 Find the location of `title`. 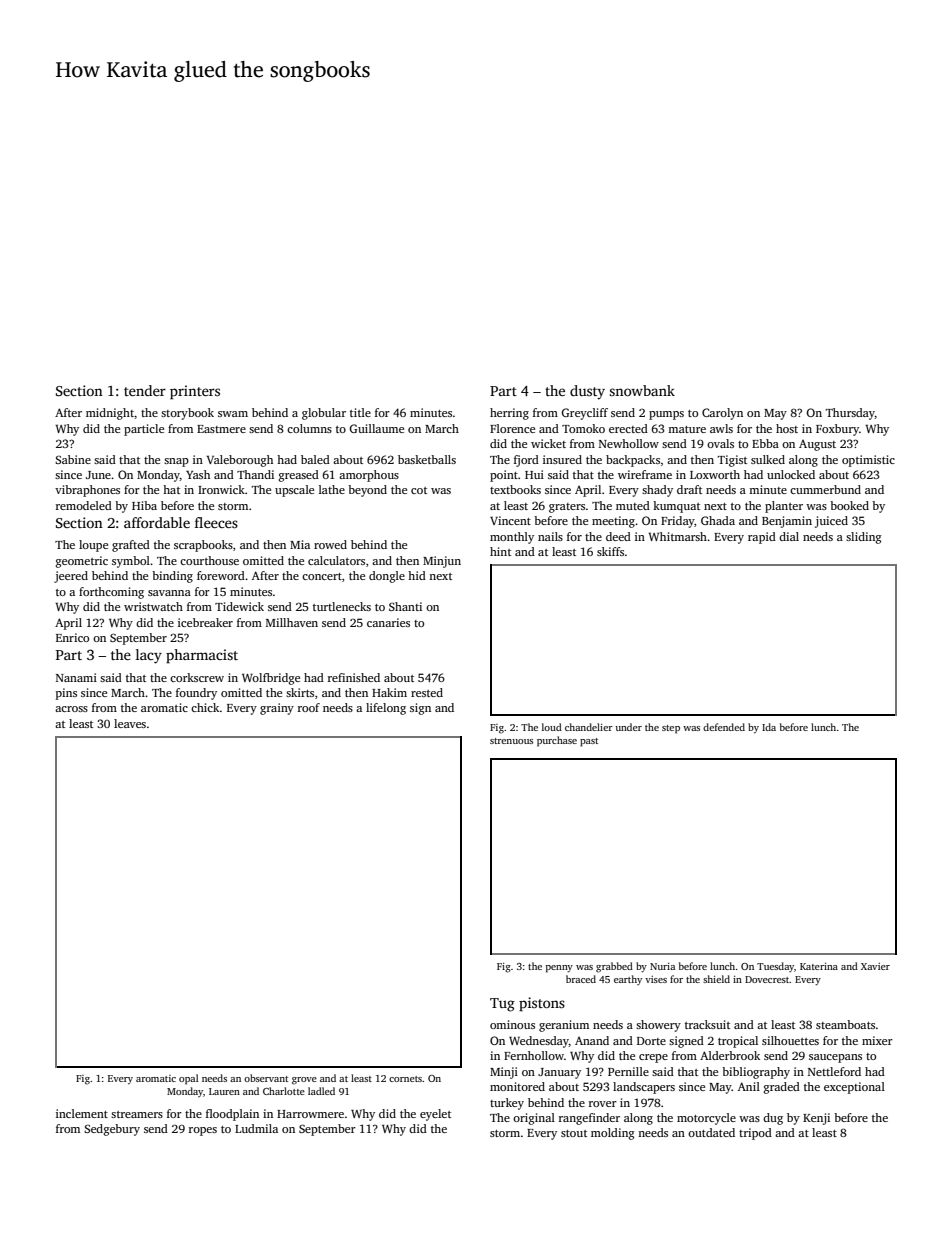

title is located at coordinates (360, 412).
